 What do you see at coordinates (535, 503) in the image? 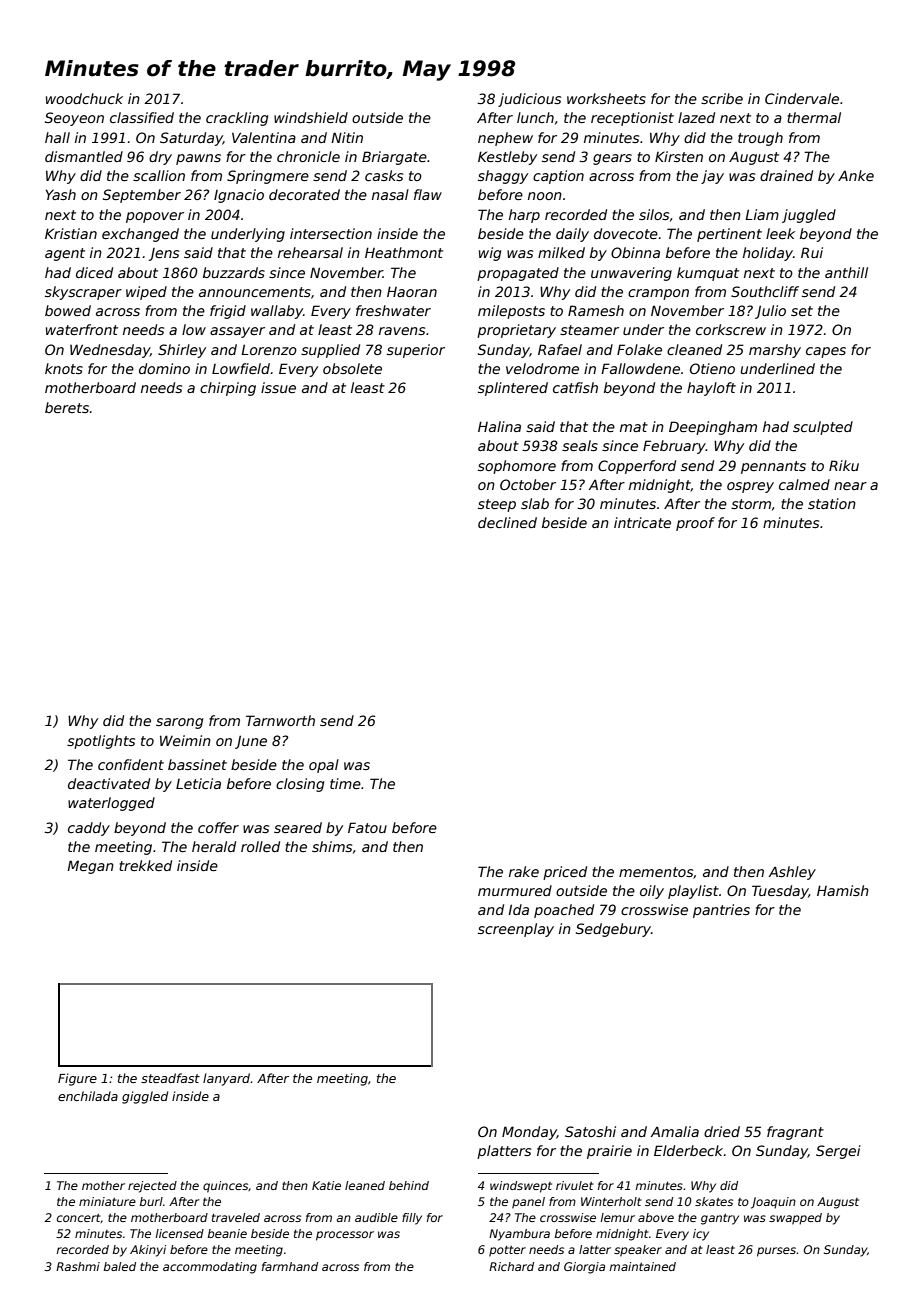
I see `slab` at bounding box center [535, 503].
